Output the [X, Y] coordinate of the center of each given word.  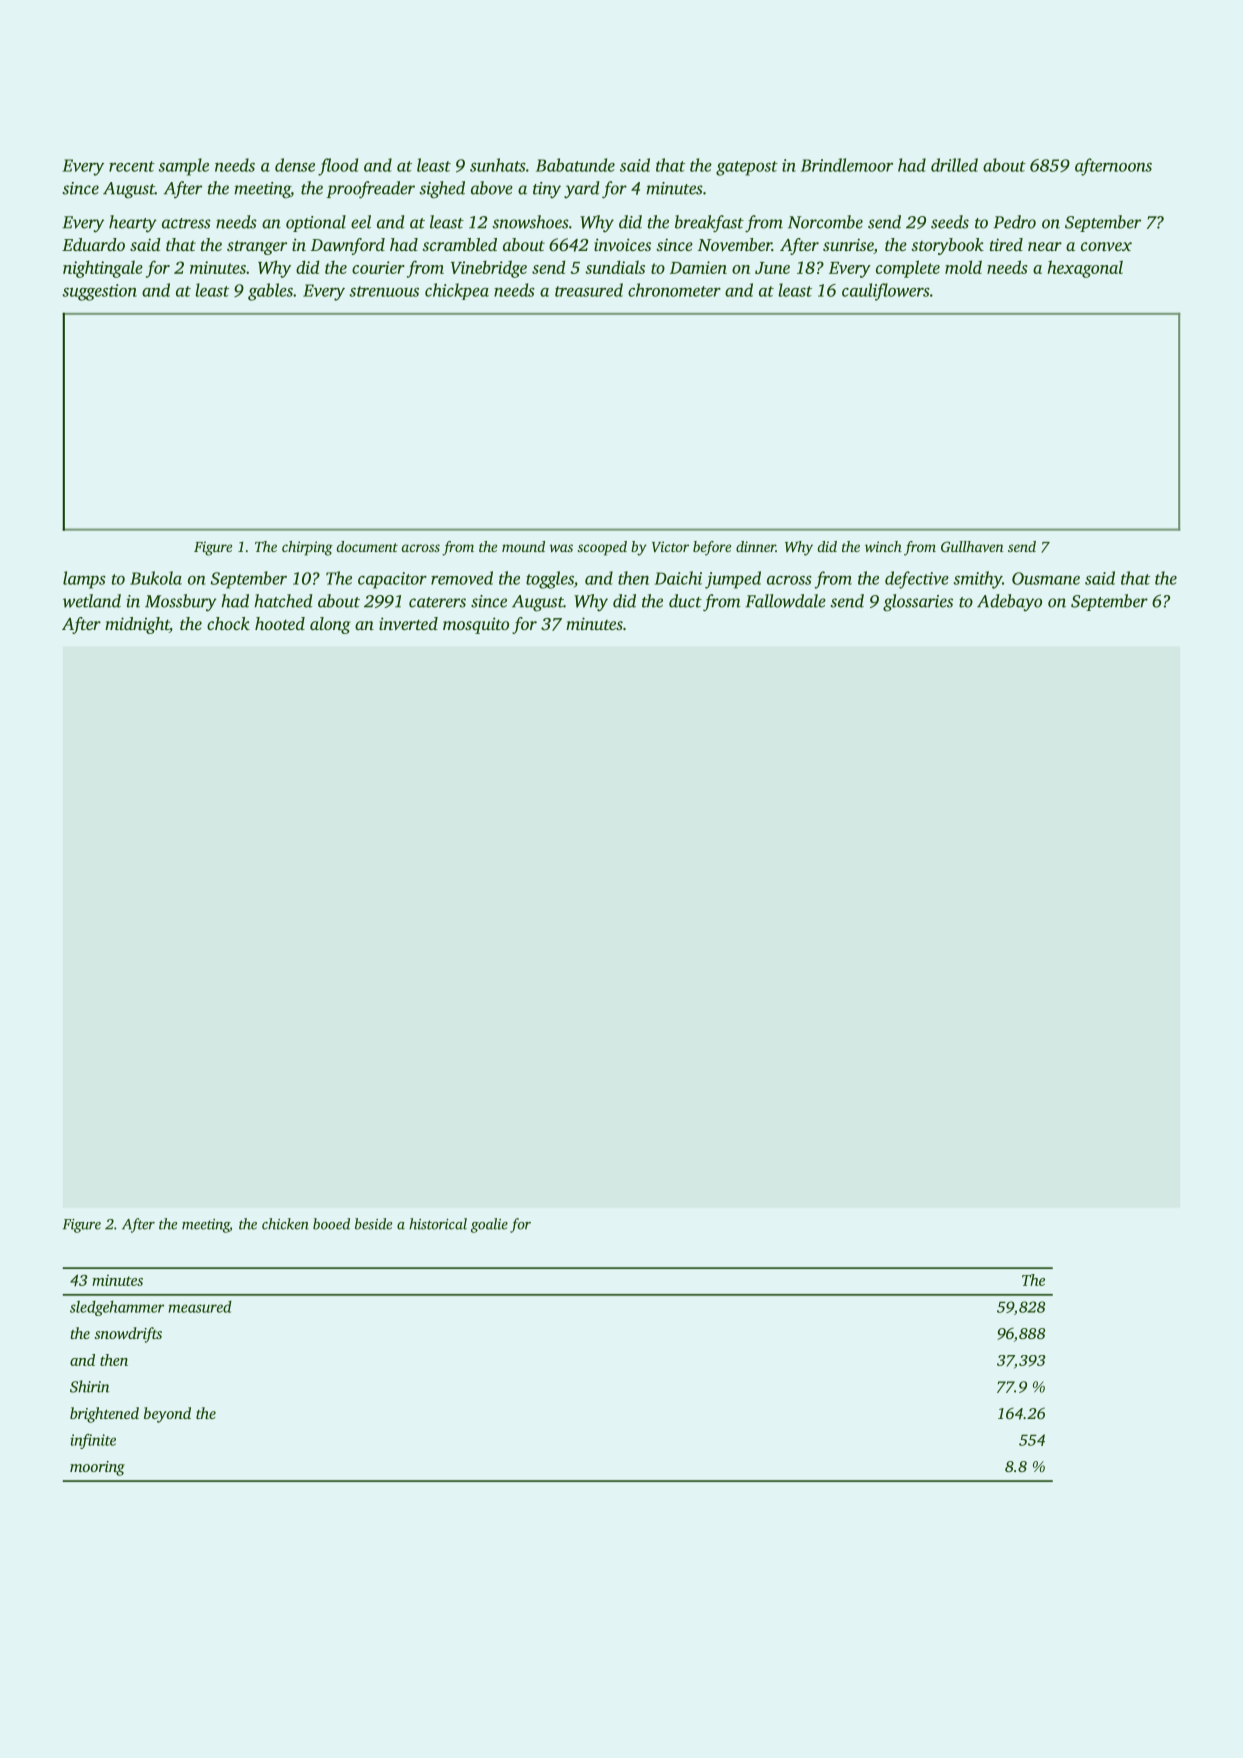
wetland [92, 601]
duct [685, 601]
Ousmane [1046, 578]
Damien [698, 267]
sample [183, 167]
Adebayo [1009, 603]
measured [200, 1307]
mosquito [476, 625]
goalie [489, 1225]
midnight [137, 625]
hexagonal [1085, 269]
